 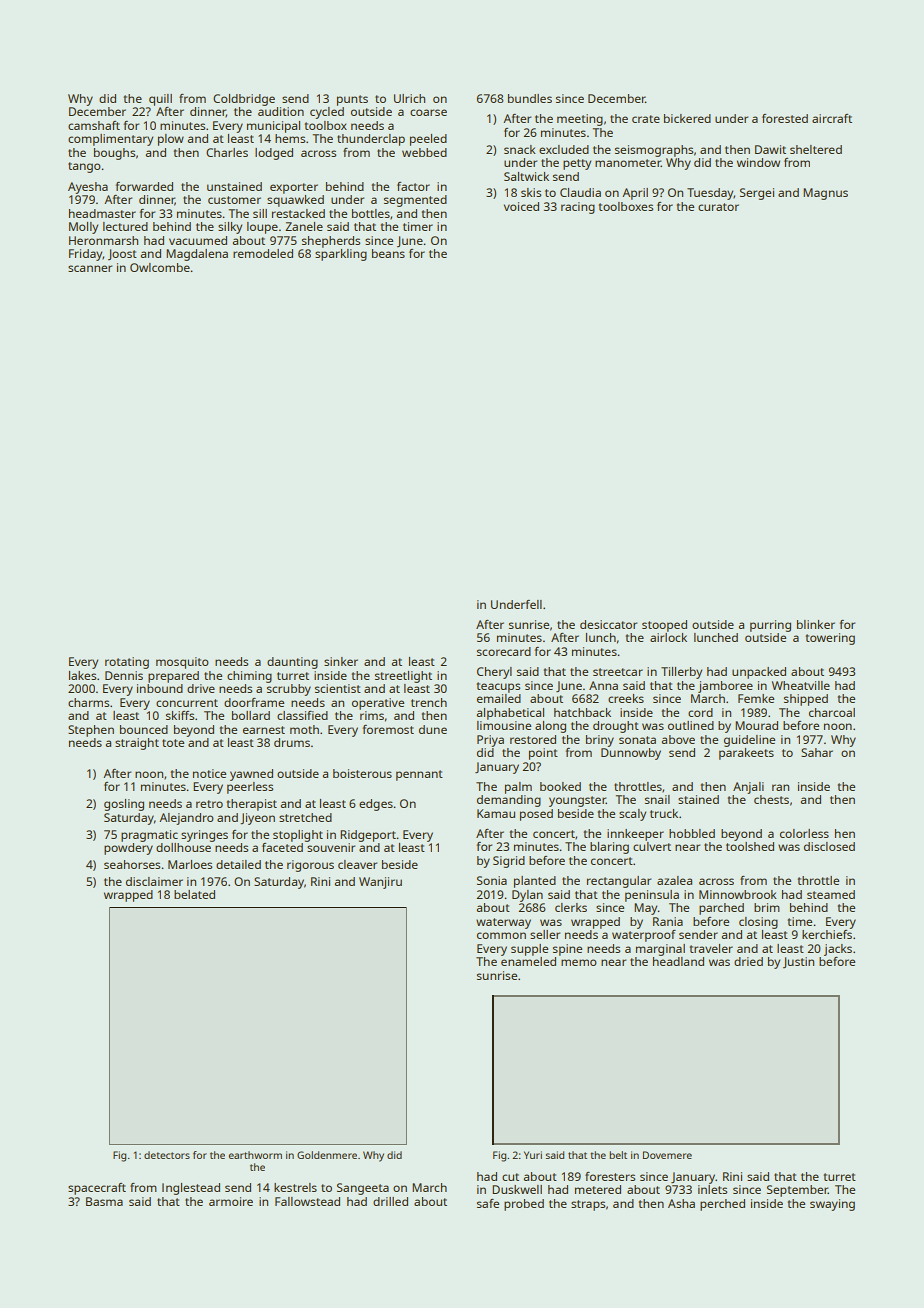 I want to click on desiccator, so click(x=608, y=624).
